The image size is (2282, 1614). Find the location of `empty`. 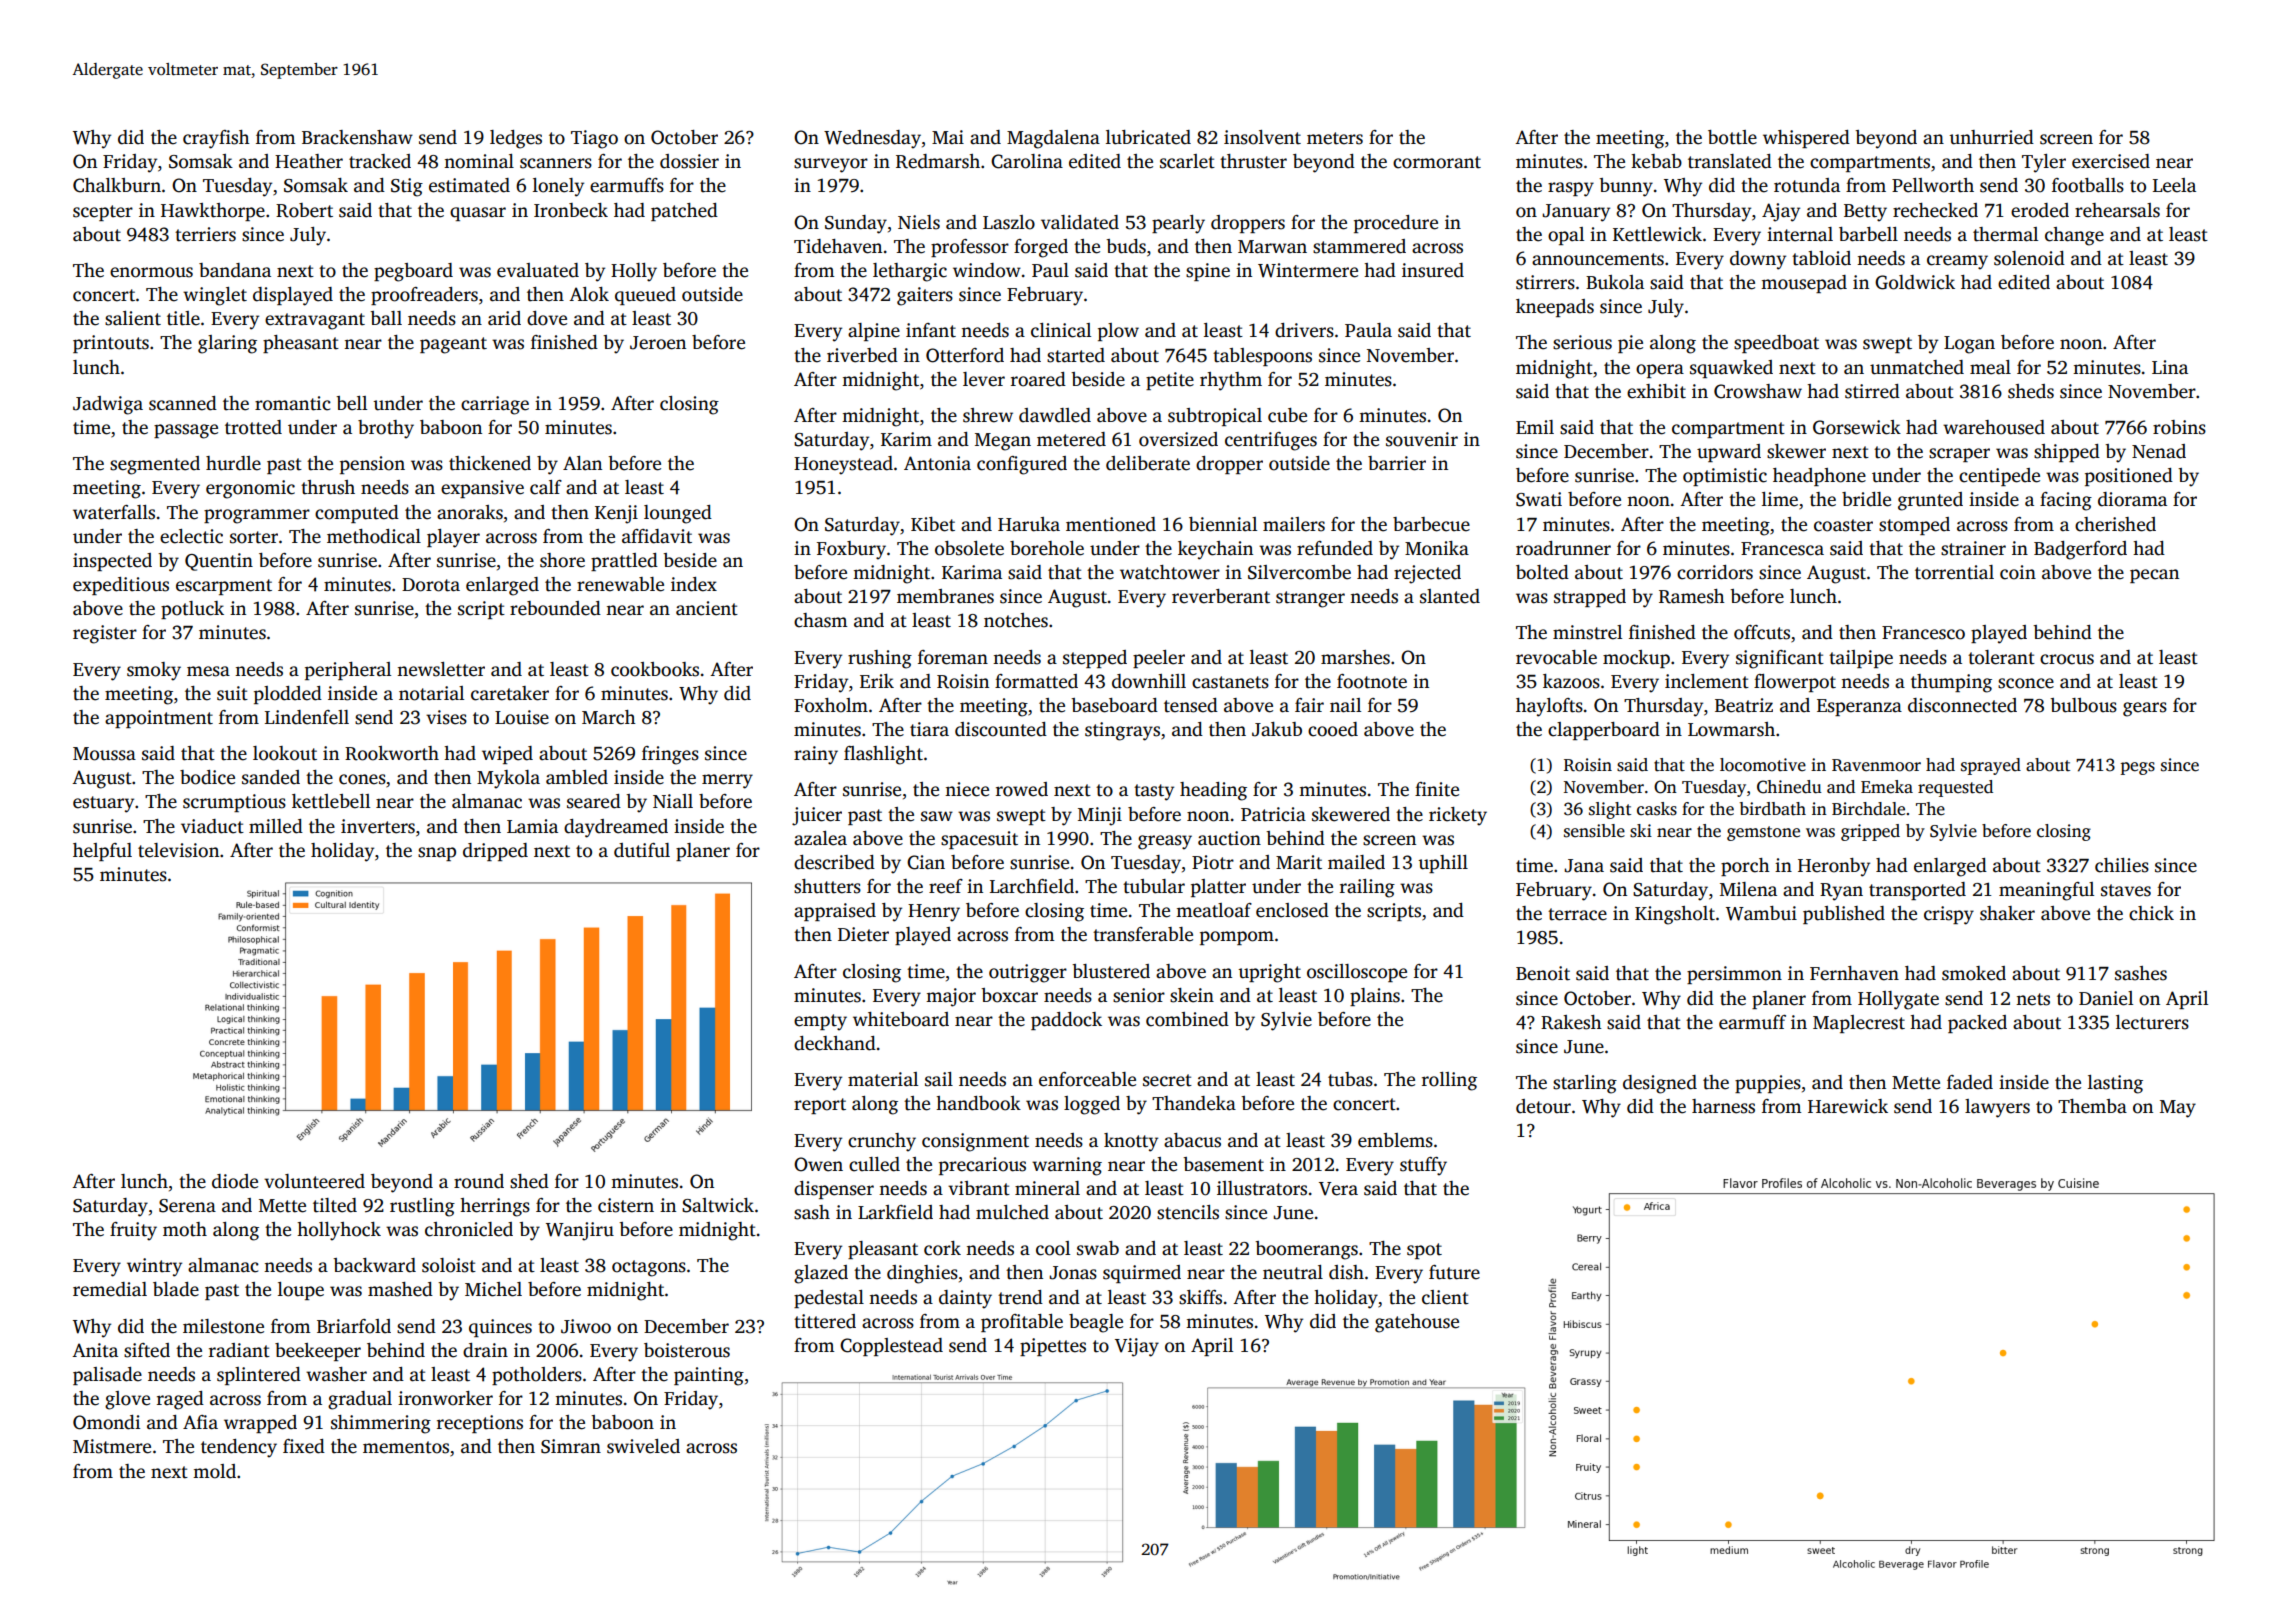

empty is located at coordinates (820, 1022).
